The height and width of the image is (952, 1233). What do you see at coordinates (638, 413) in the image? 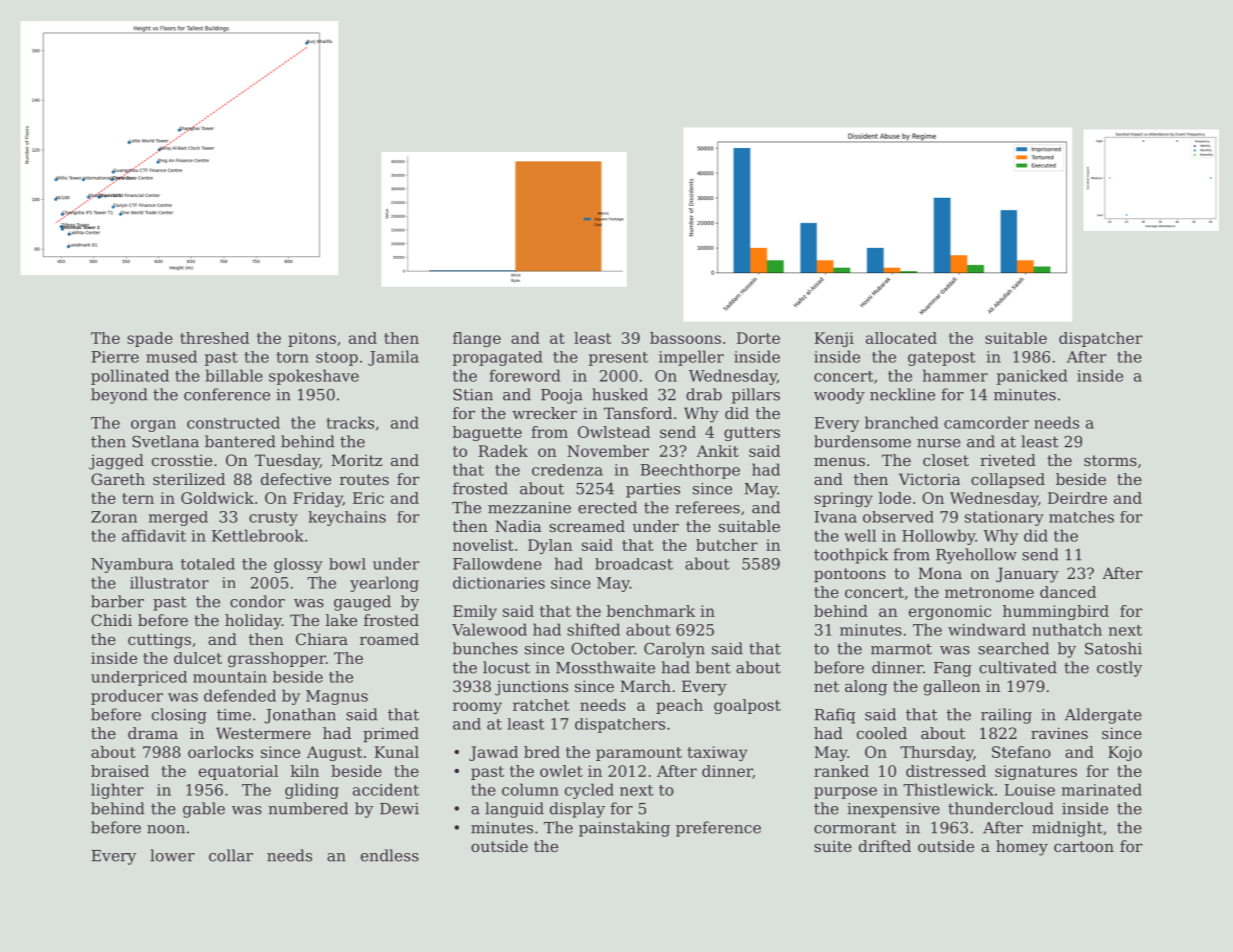
I see `Tansford` at bounding box center [638, 413].
